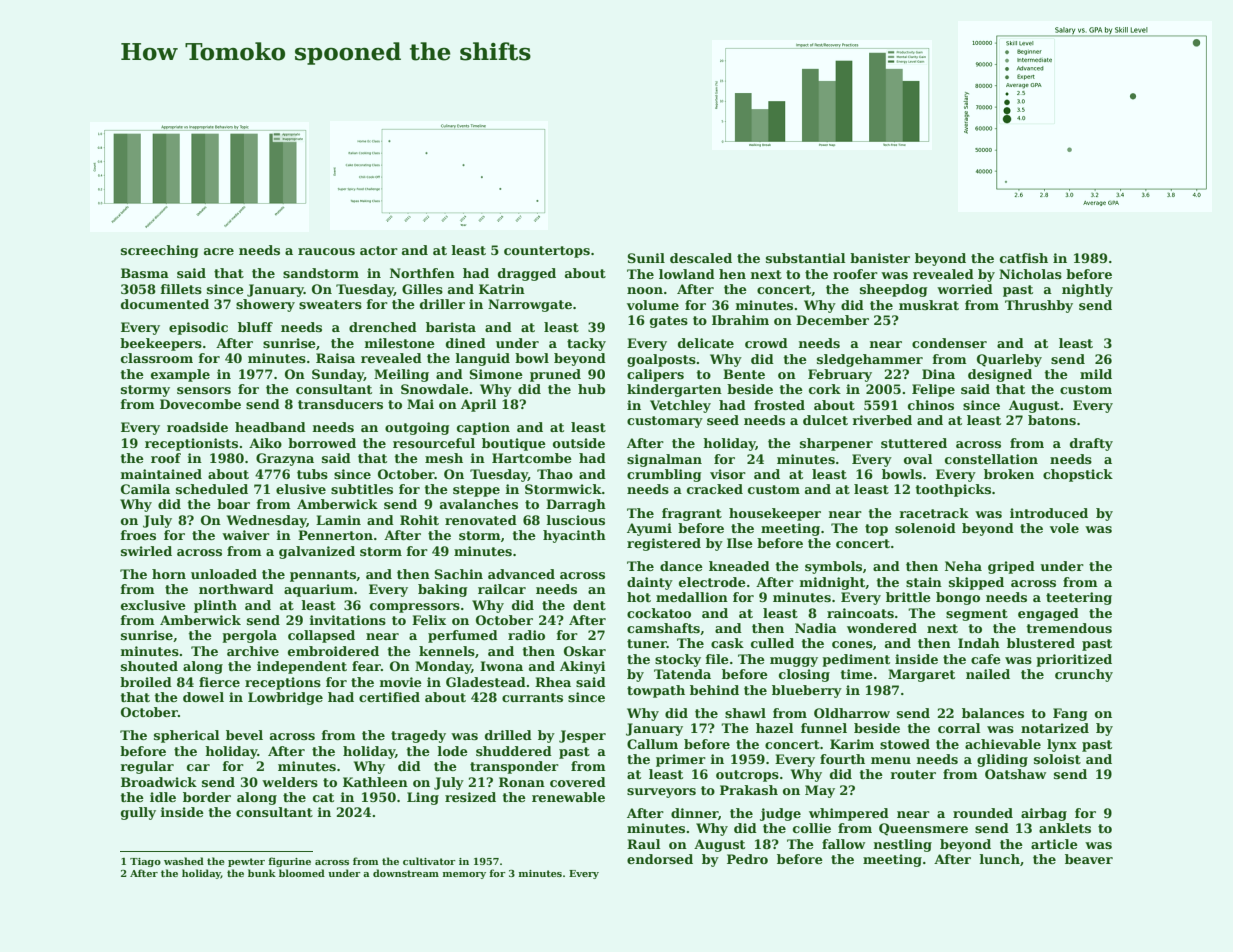  What do you see at coordinates (464, 875) in the page?
I see `memory` at bounding box center [464, 875].
